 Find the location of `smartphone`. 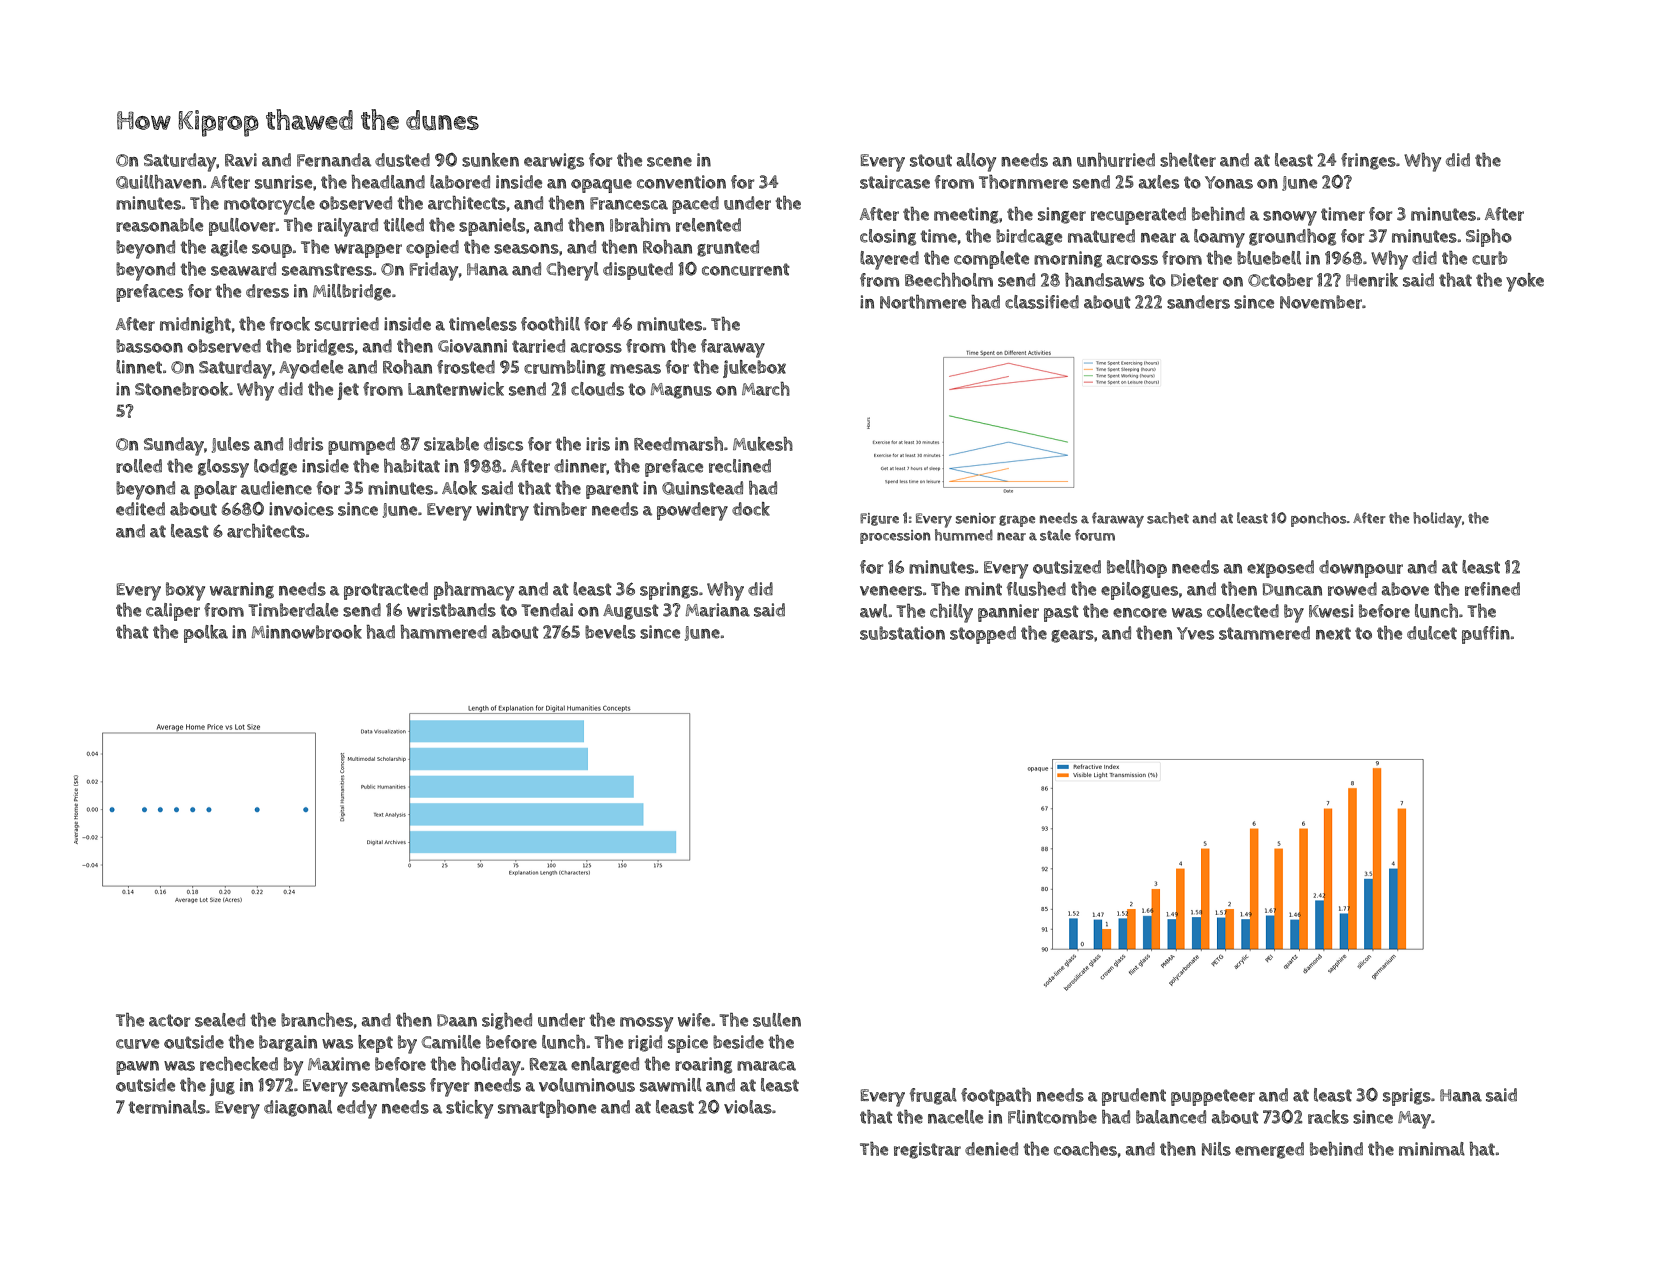

smartphone is located at coordinates (547, 1109).
